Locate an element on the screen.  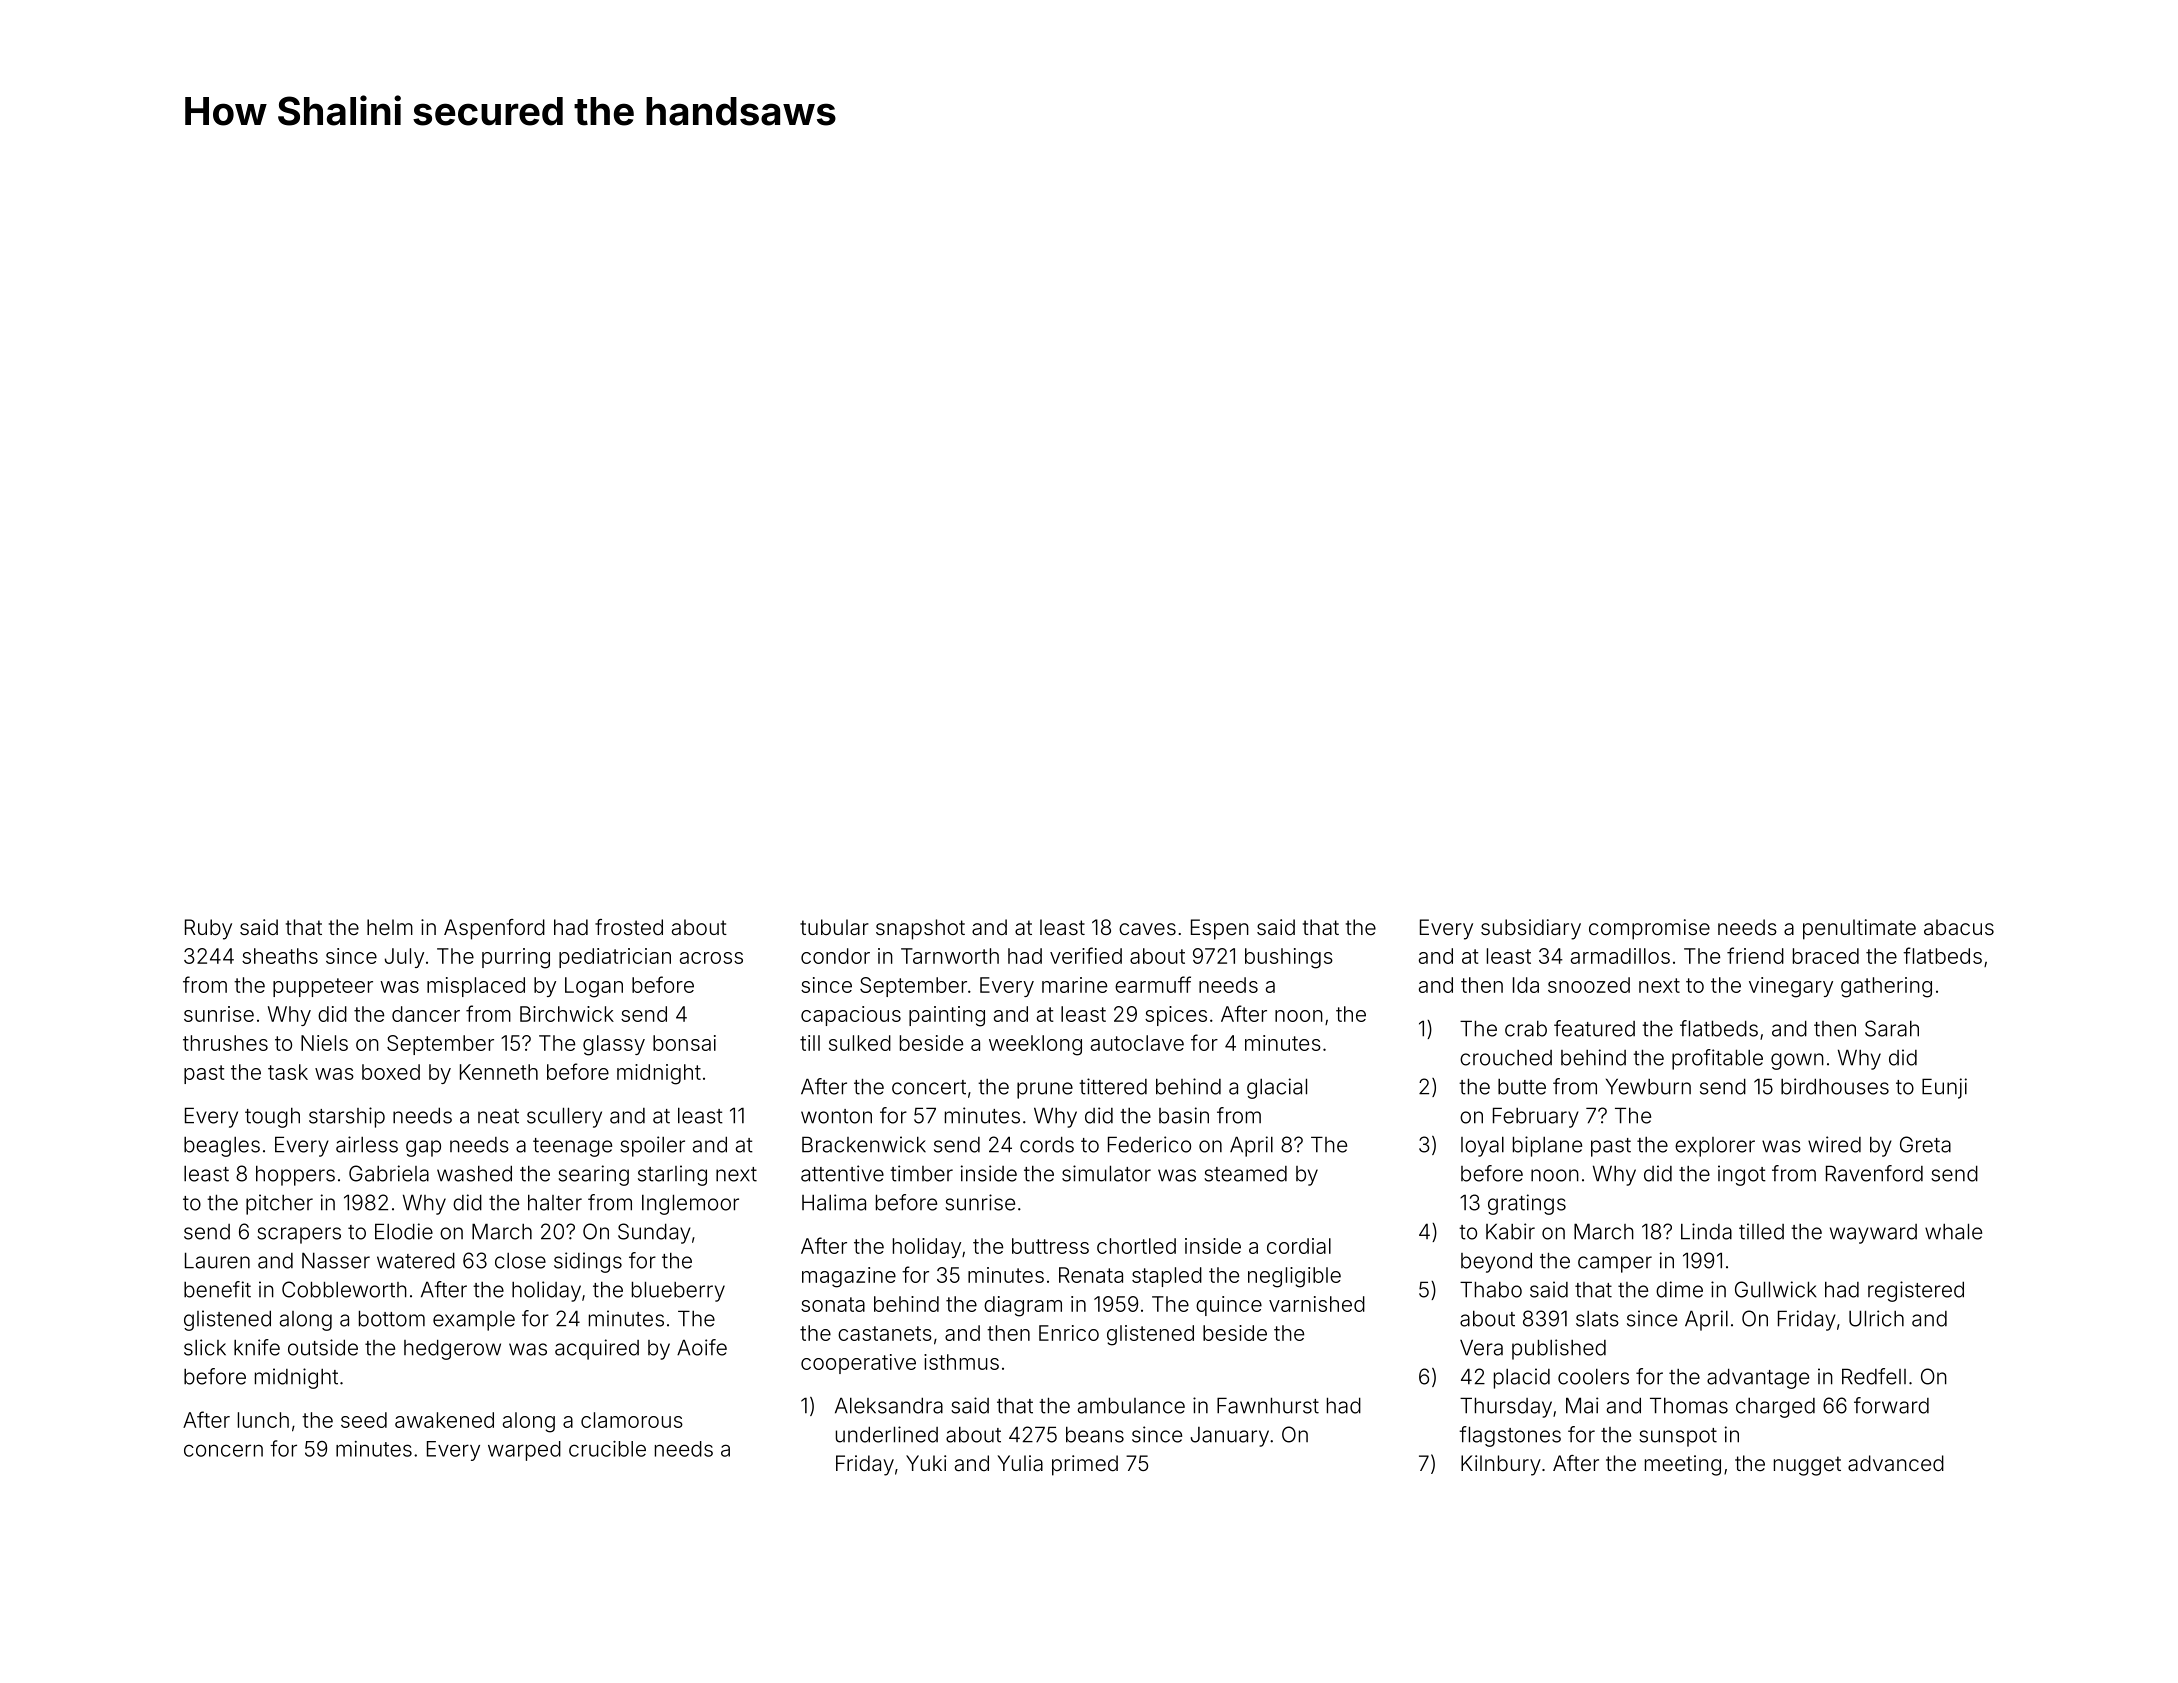
Halima is located at coordinates (834, 1202).
